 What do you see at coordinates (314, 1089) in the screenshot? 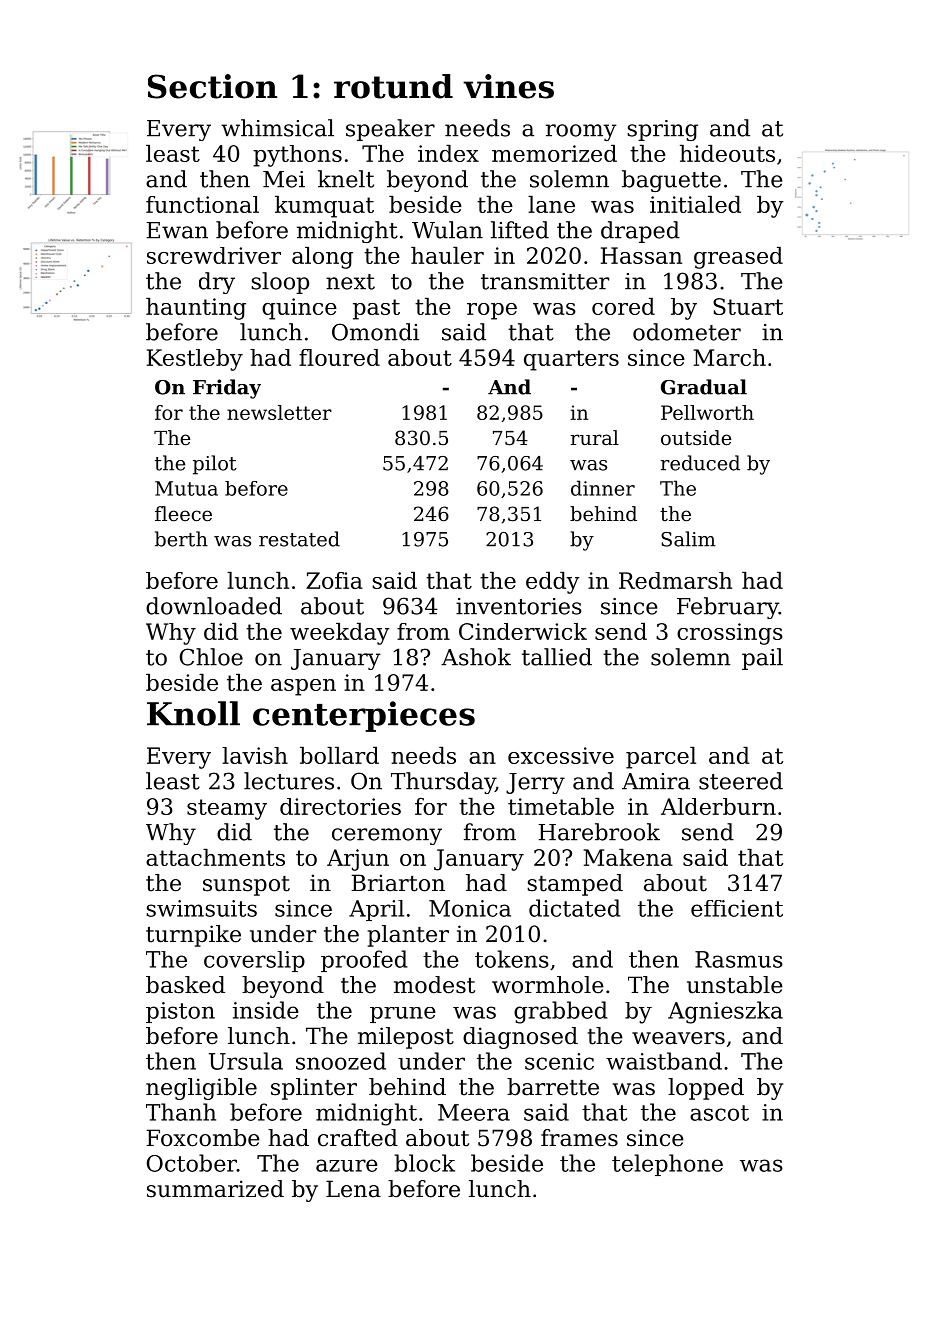
I see `splinter` at bounding box center [314, 1089].
